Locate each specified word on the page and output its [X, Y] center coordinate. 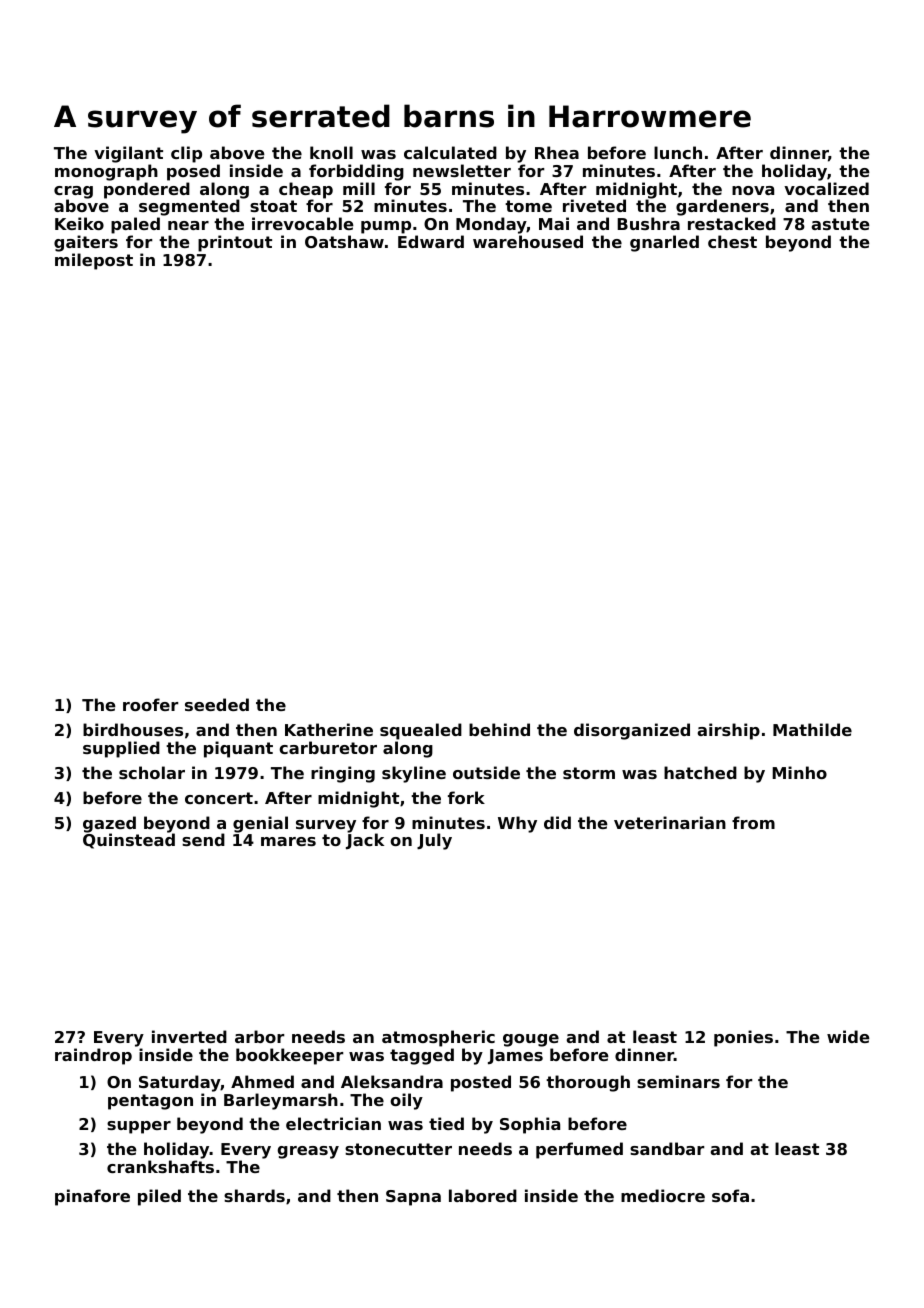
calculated [450, 152]
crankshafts [160, 1166]
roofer [150, 704]
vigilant [128, 154]
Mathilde [812, 729]
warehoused [528, 241]
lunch [678, 152]
